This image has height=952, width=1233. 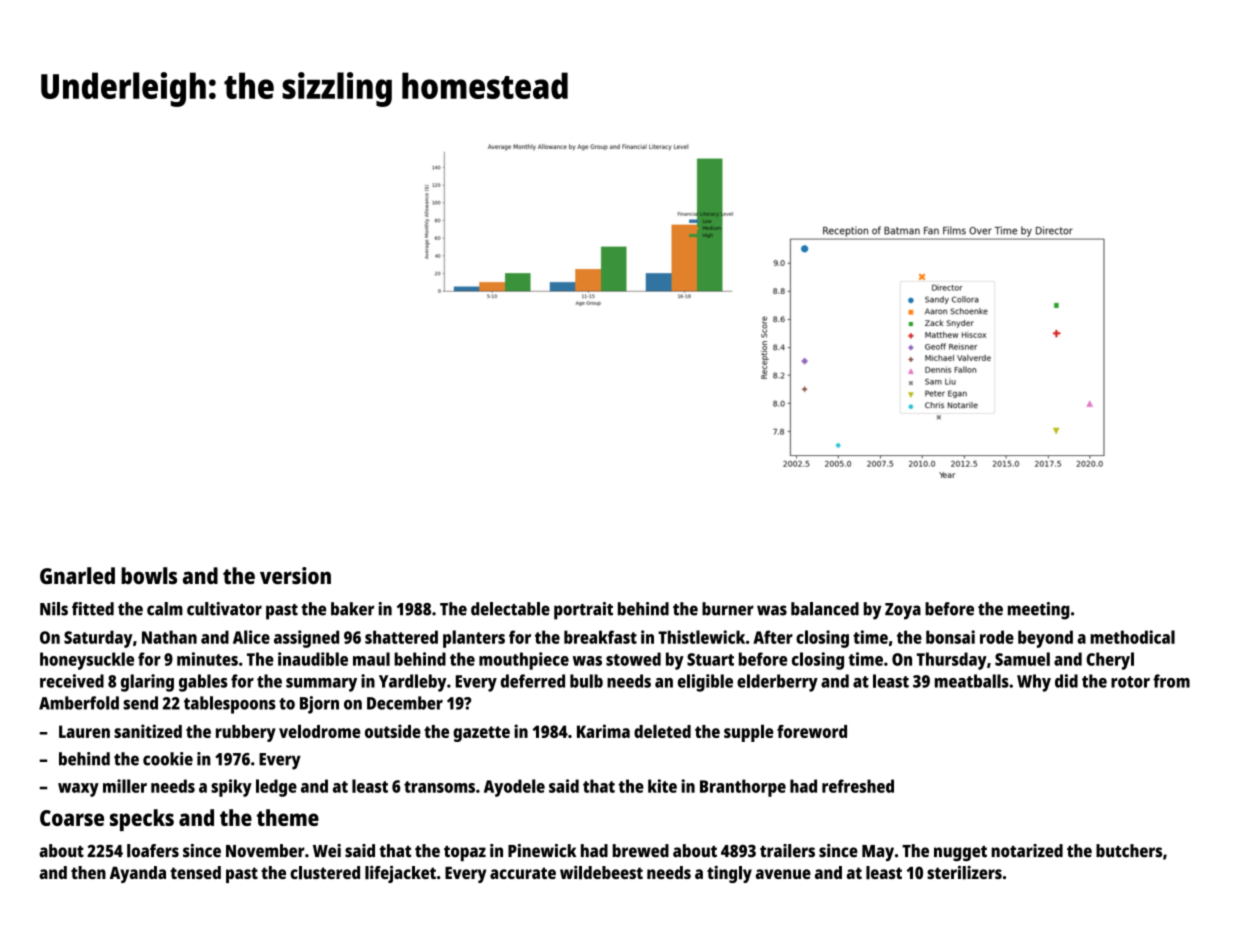 What do you see at coordinates (701, 637) in the image?
I see `Thistlewick` at bounding box center [701, 637].
